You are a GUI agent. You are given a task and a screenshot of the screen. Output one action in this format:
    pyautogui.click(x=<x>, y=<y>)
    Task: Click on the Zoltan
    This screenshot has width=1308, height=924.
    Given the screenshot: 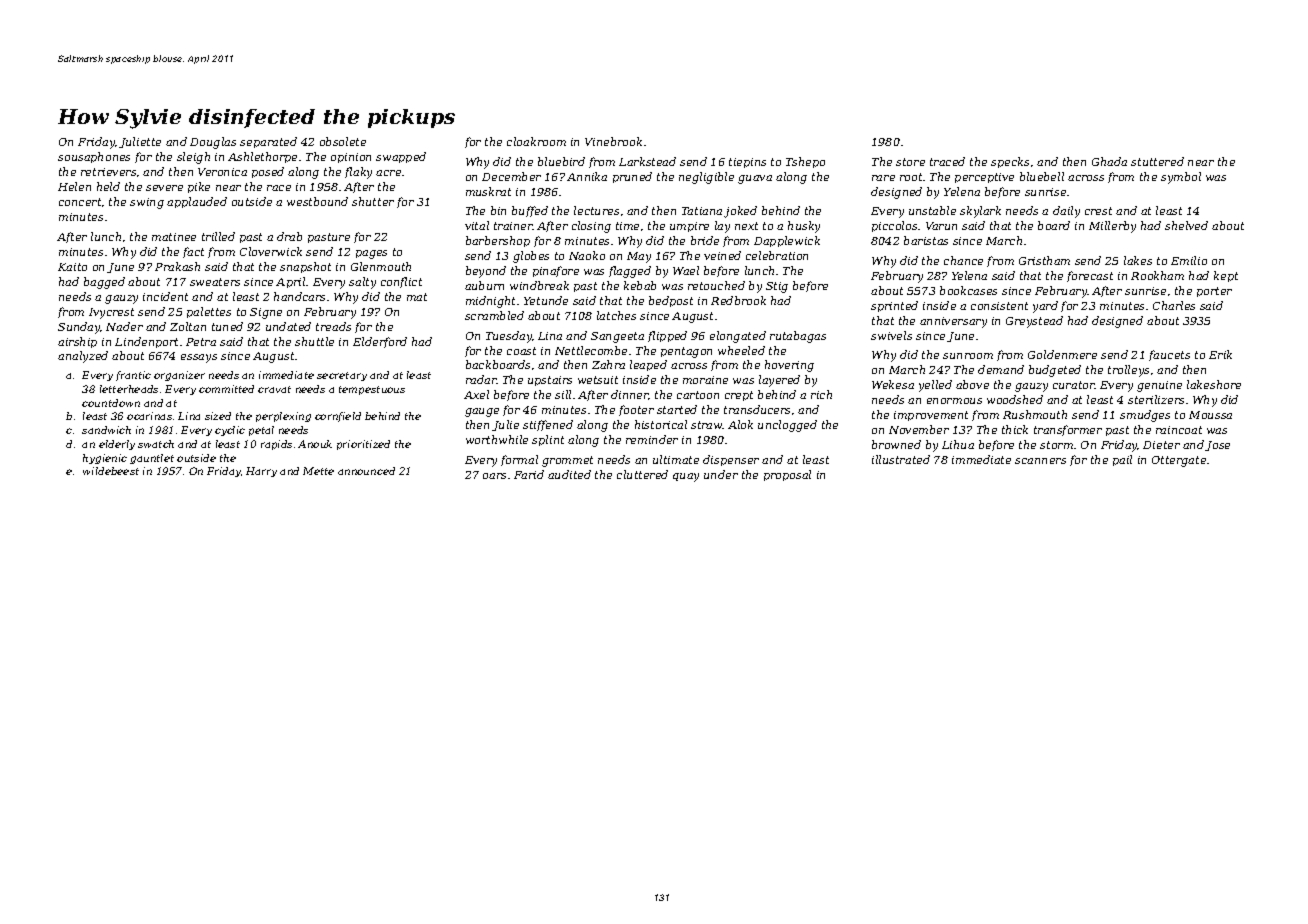 What is the action you would take?
    pyautogui.click(x=188, y=326)
